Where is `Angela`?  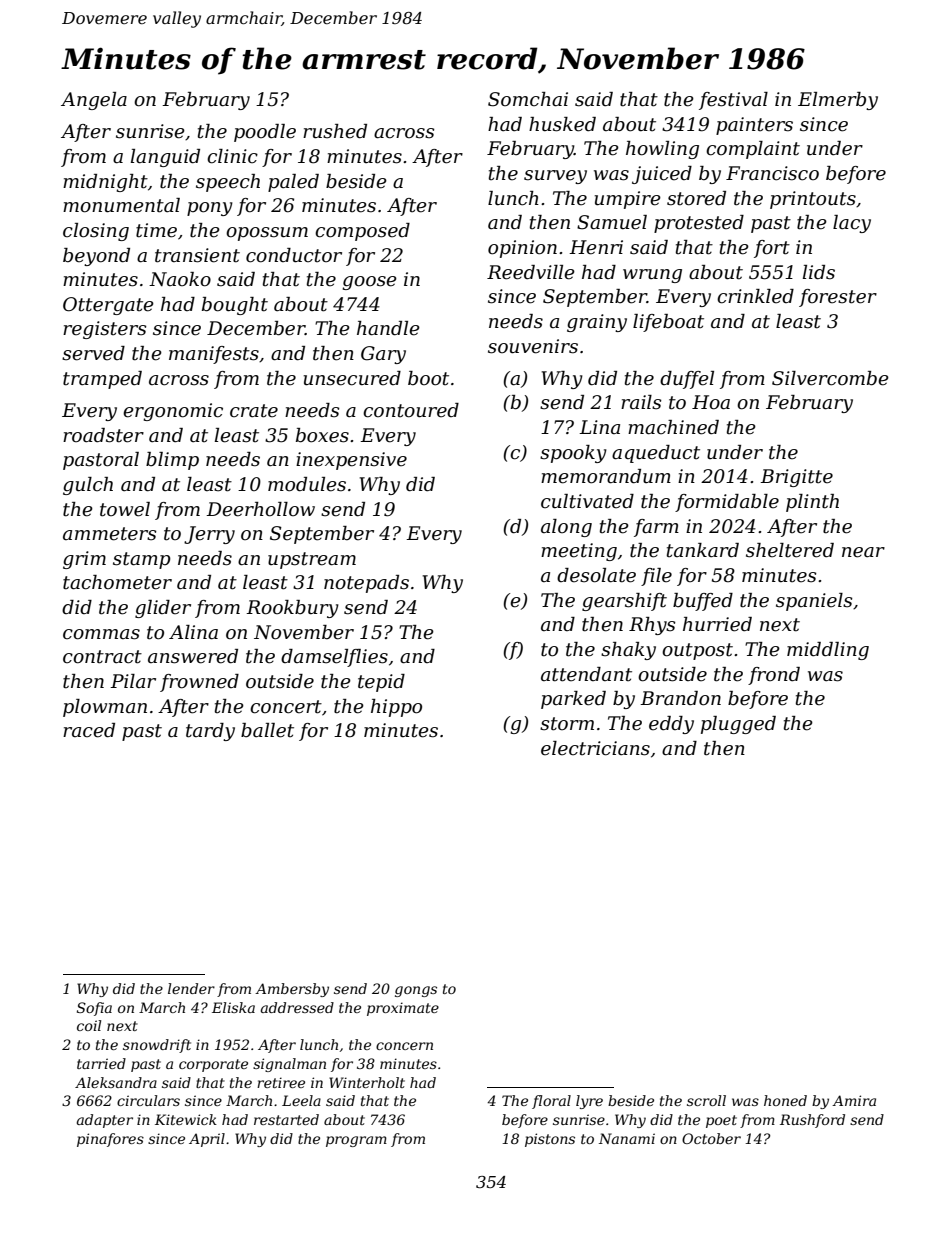 Angela is located at coordinates (94, 101).
